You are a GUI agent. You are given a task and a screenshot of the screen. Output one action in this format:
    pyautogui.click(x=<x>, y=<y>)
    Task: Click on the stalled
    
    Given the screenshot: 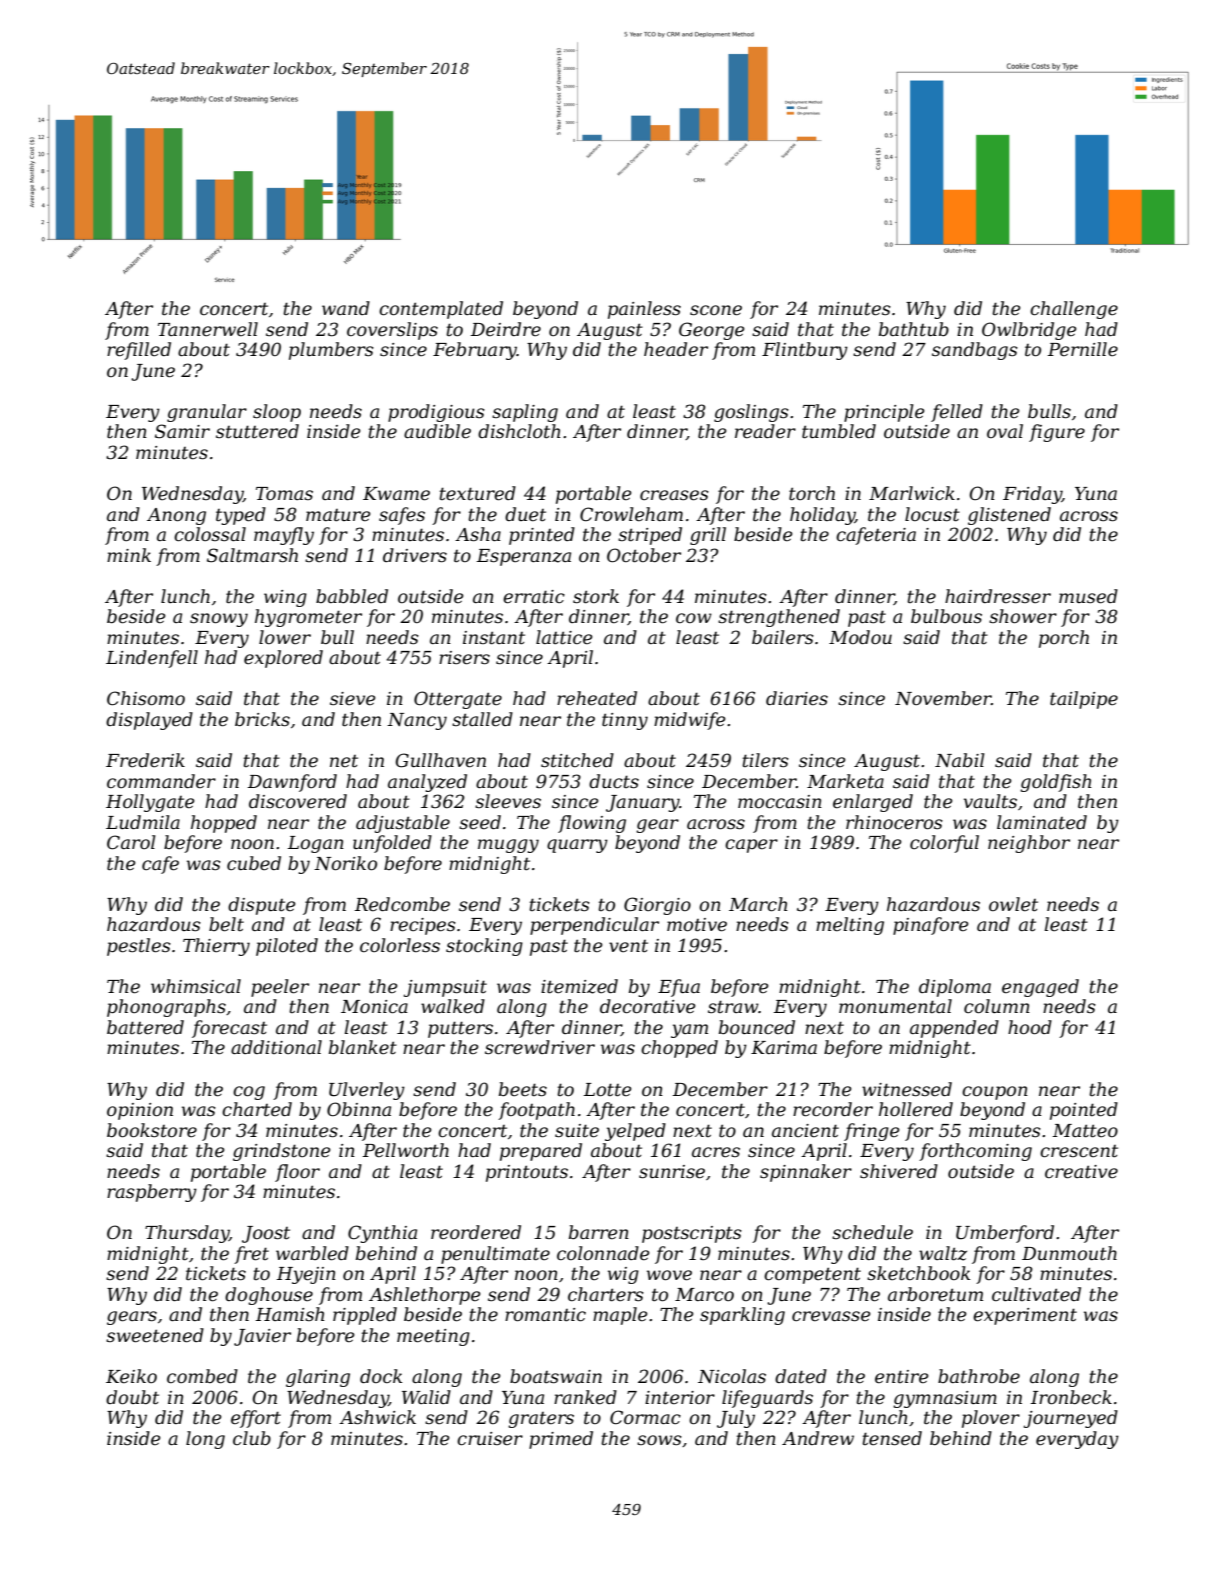 What is the action you would take?
    pyautogui.click(x=482, y=719)
